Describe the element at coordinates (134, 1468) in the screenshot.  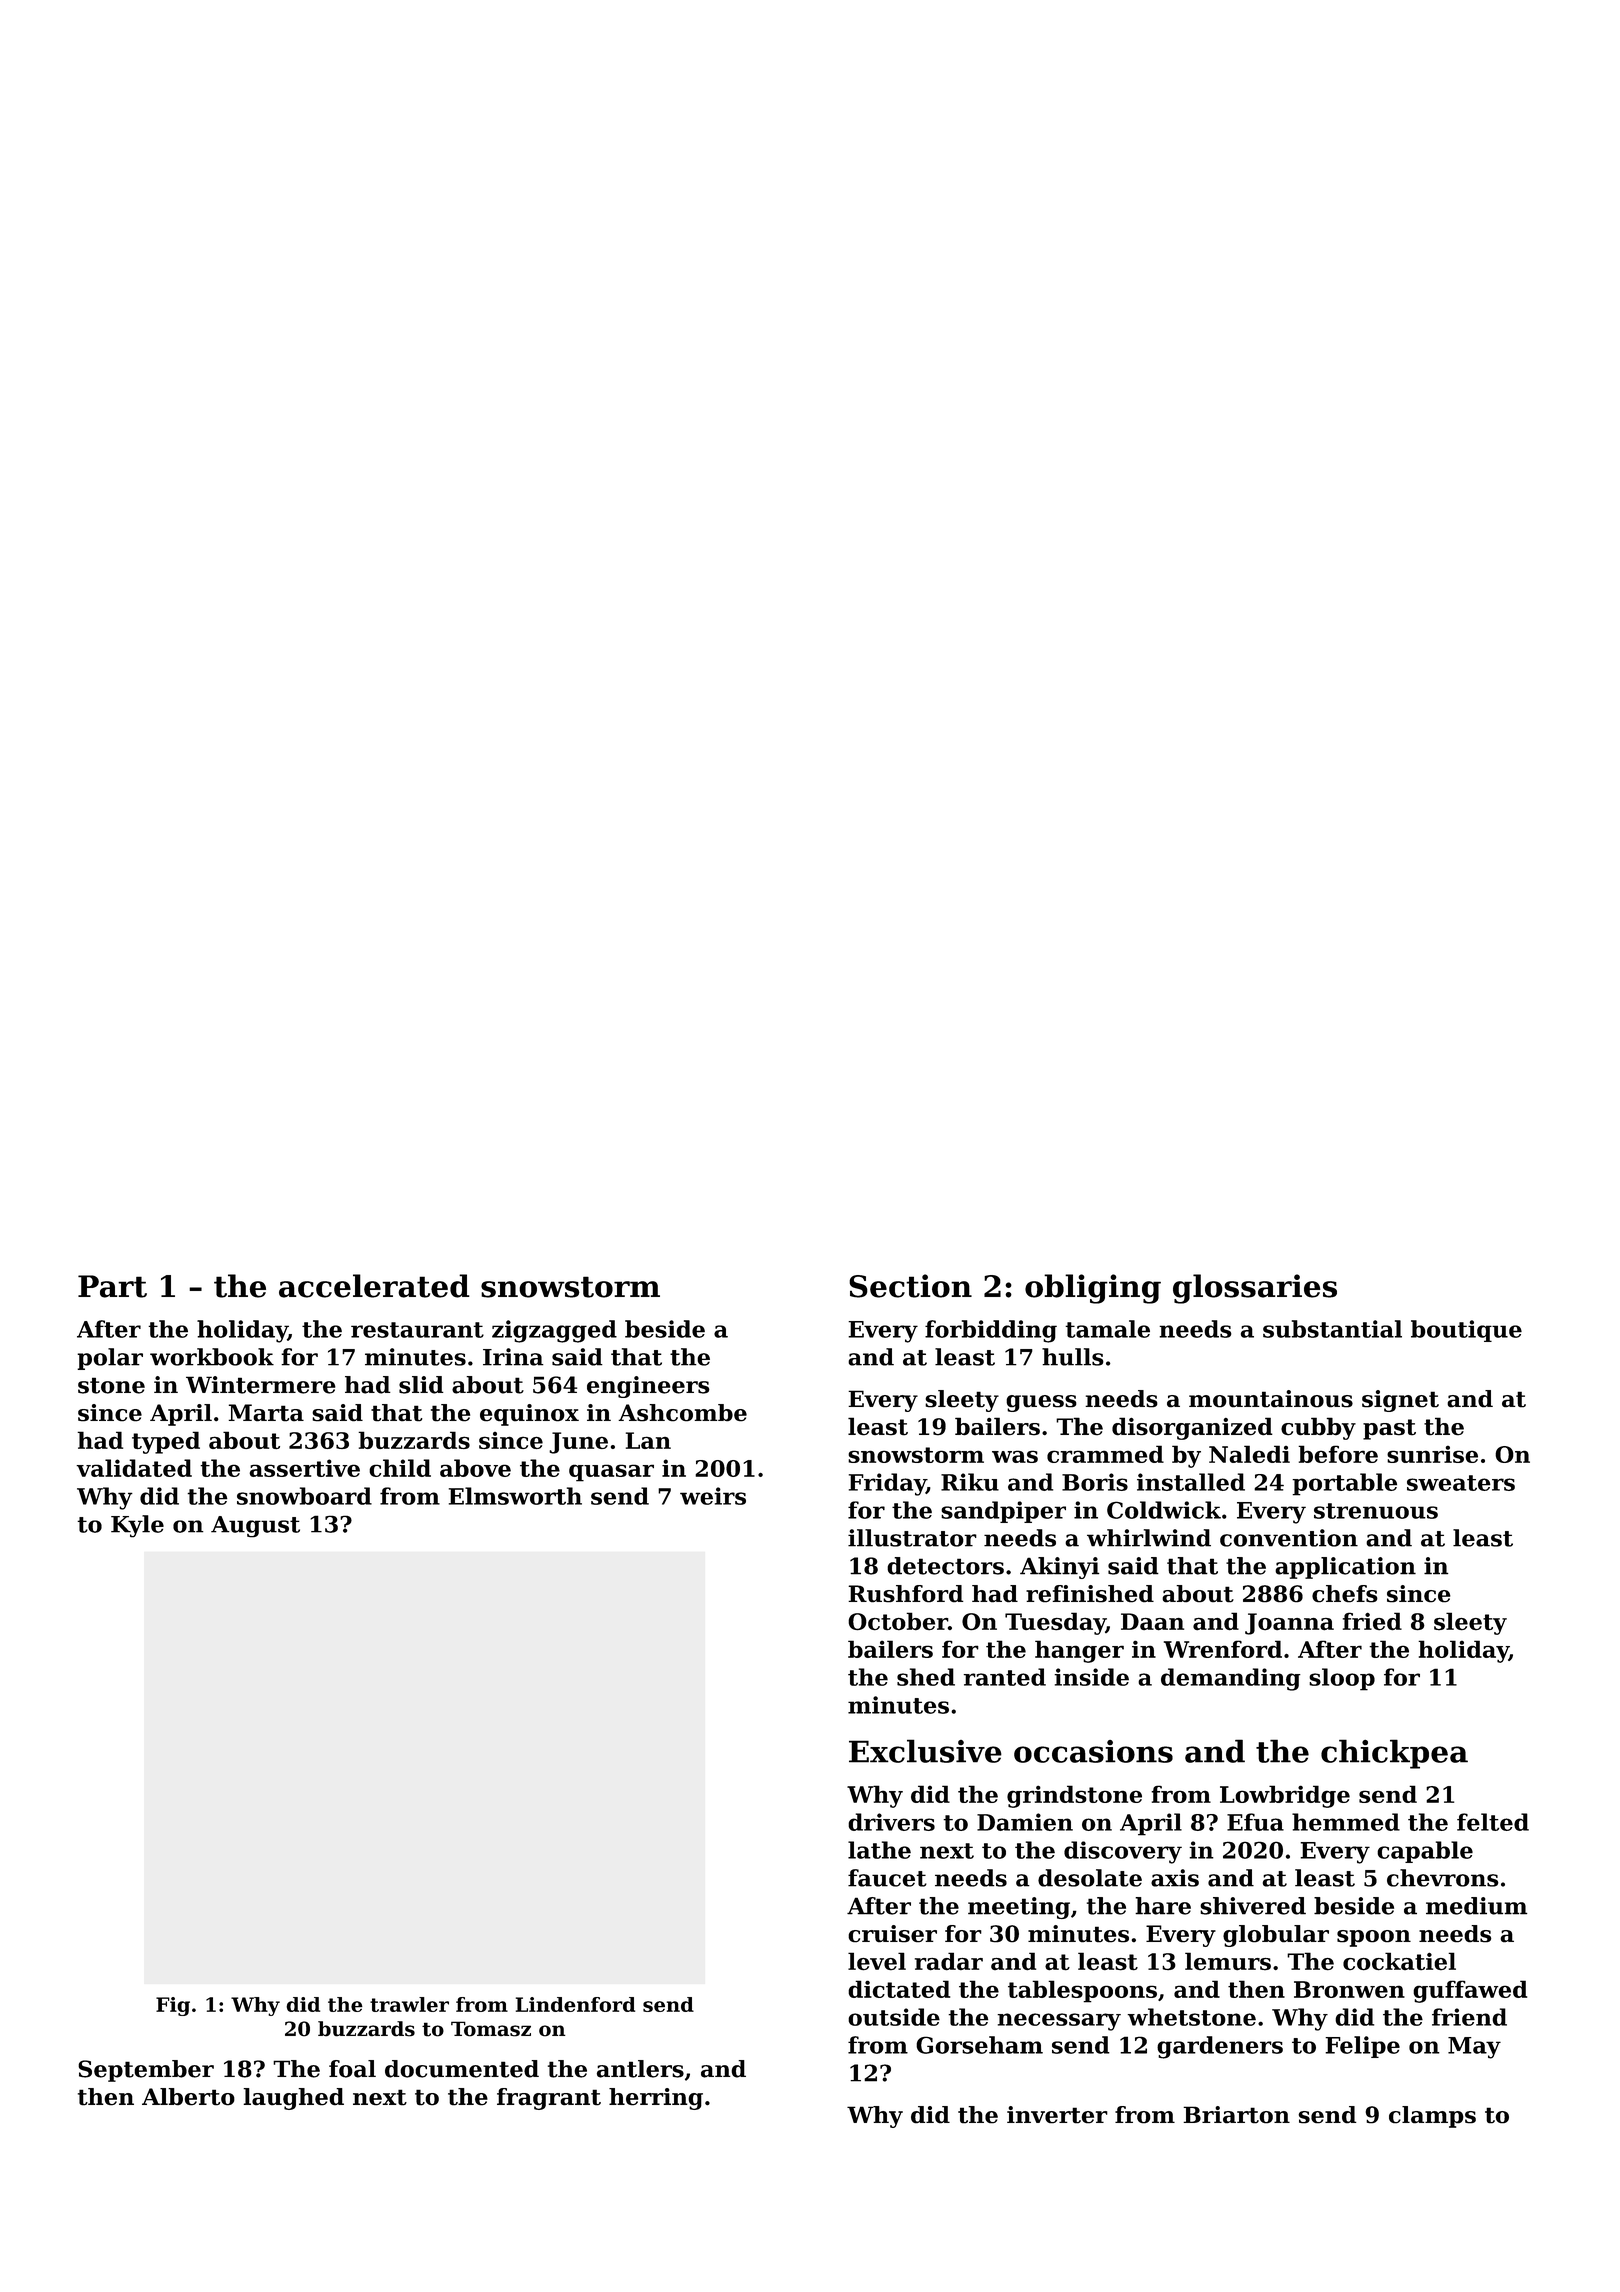
I see `validated` at that location.
